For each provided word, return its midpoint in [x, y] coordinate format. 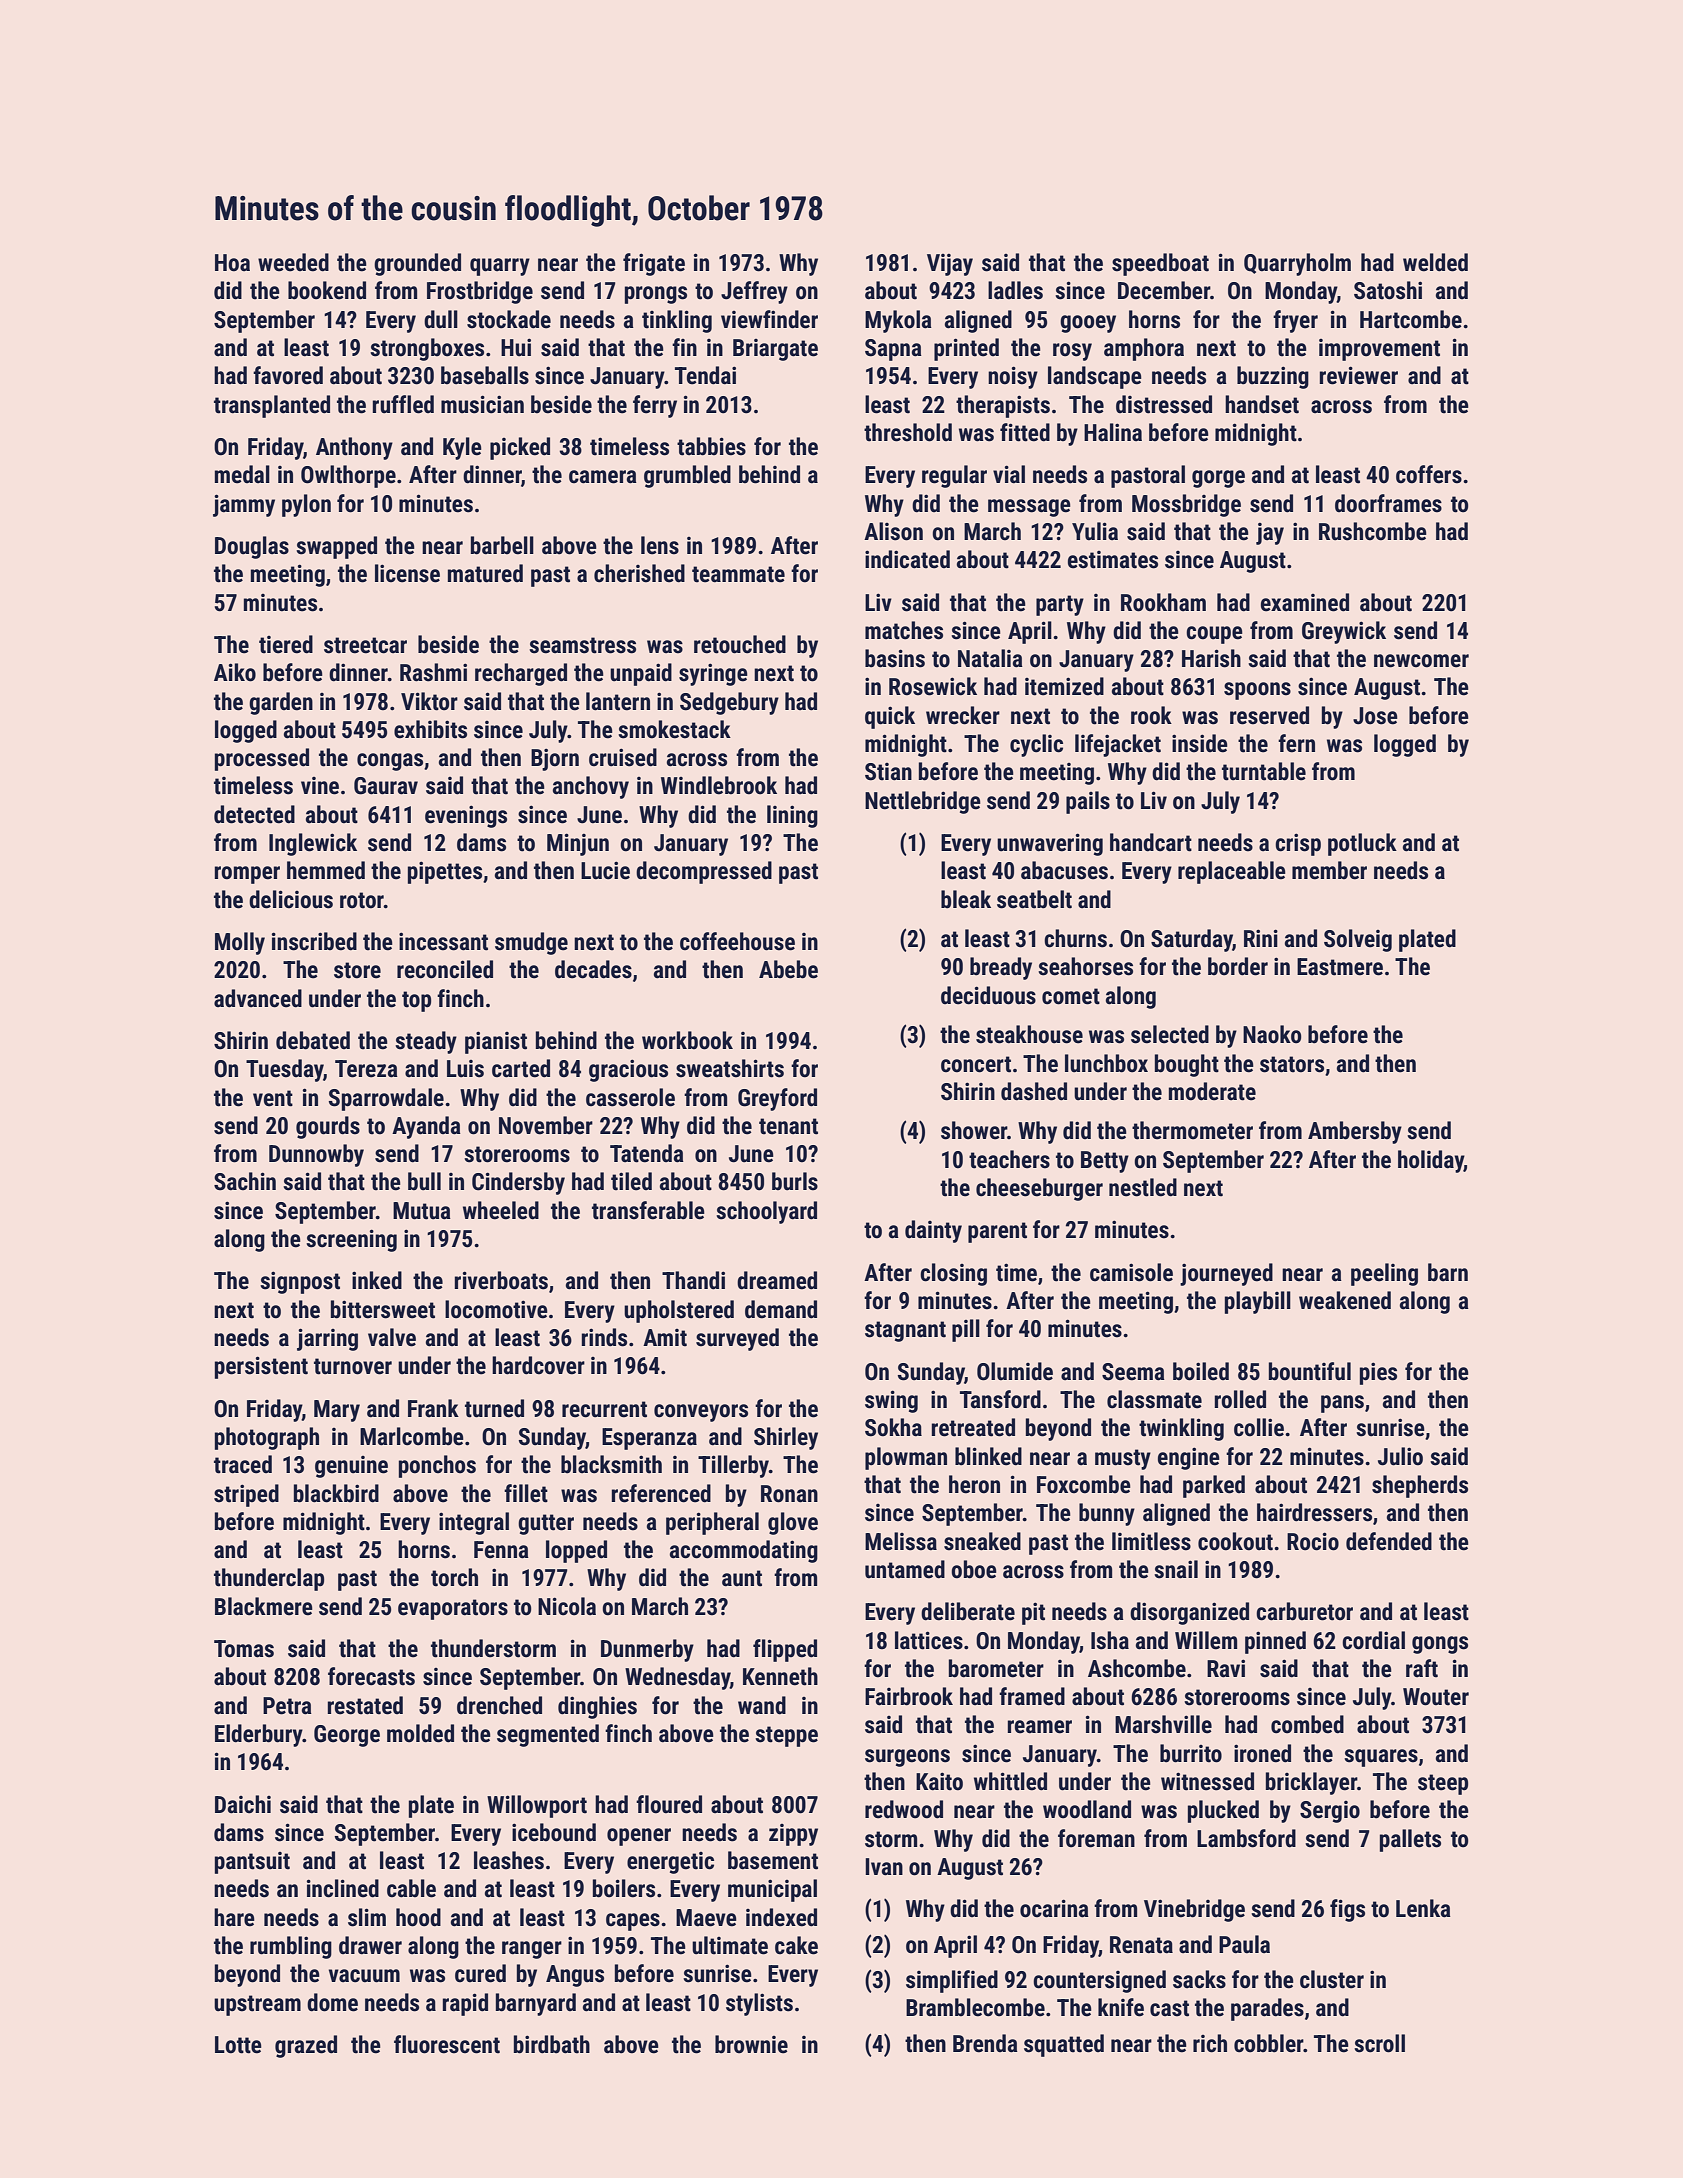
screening [351, 1240]
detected [254, 814]
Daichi [243, 1804]
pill [966, 1330]
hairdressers [1314, 1512]
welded [1435, 262]
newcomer [1421, 661]
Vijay [950, 265]
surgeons [907, 1758]
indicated [907, 559]
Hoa [232, 263]
